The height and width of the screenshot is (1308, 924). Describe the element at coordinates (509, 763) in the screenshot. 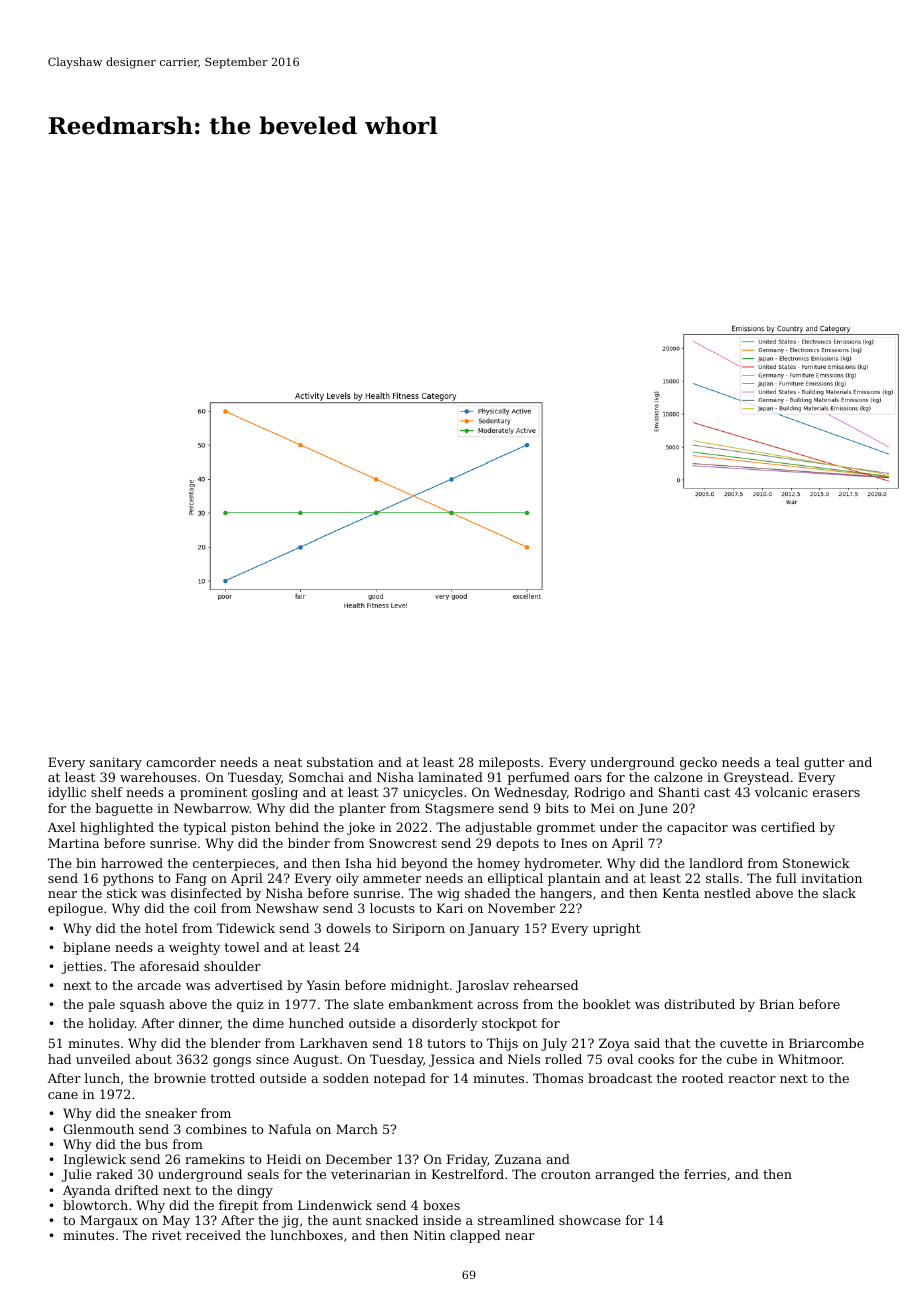

I see `mileposts` at that location.
